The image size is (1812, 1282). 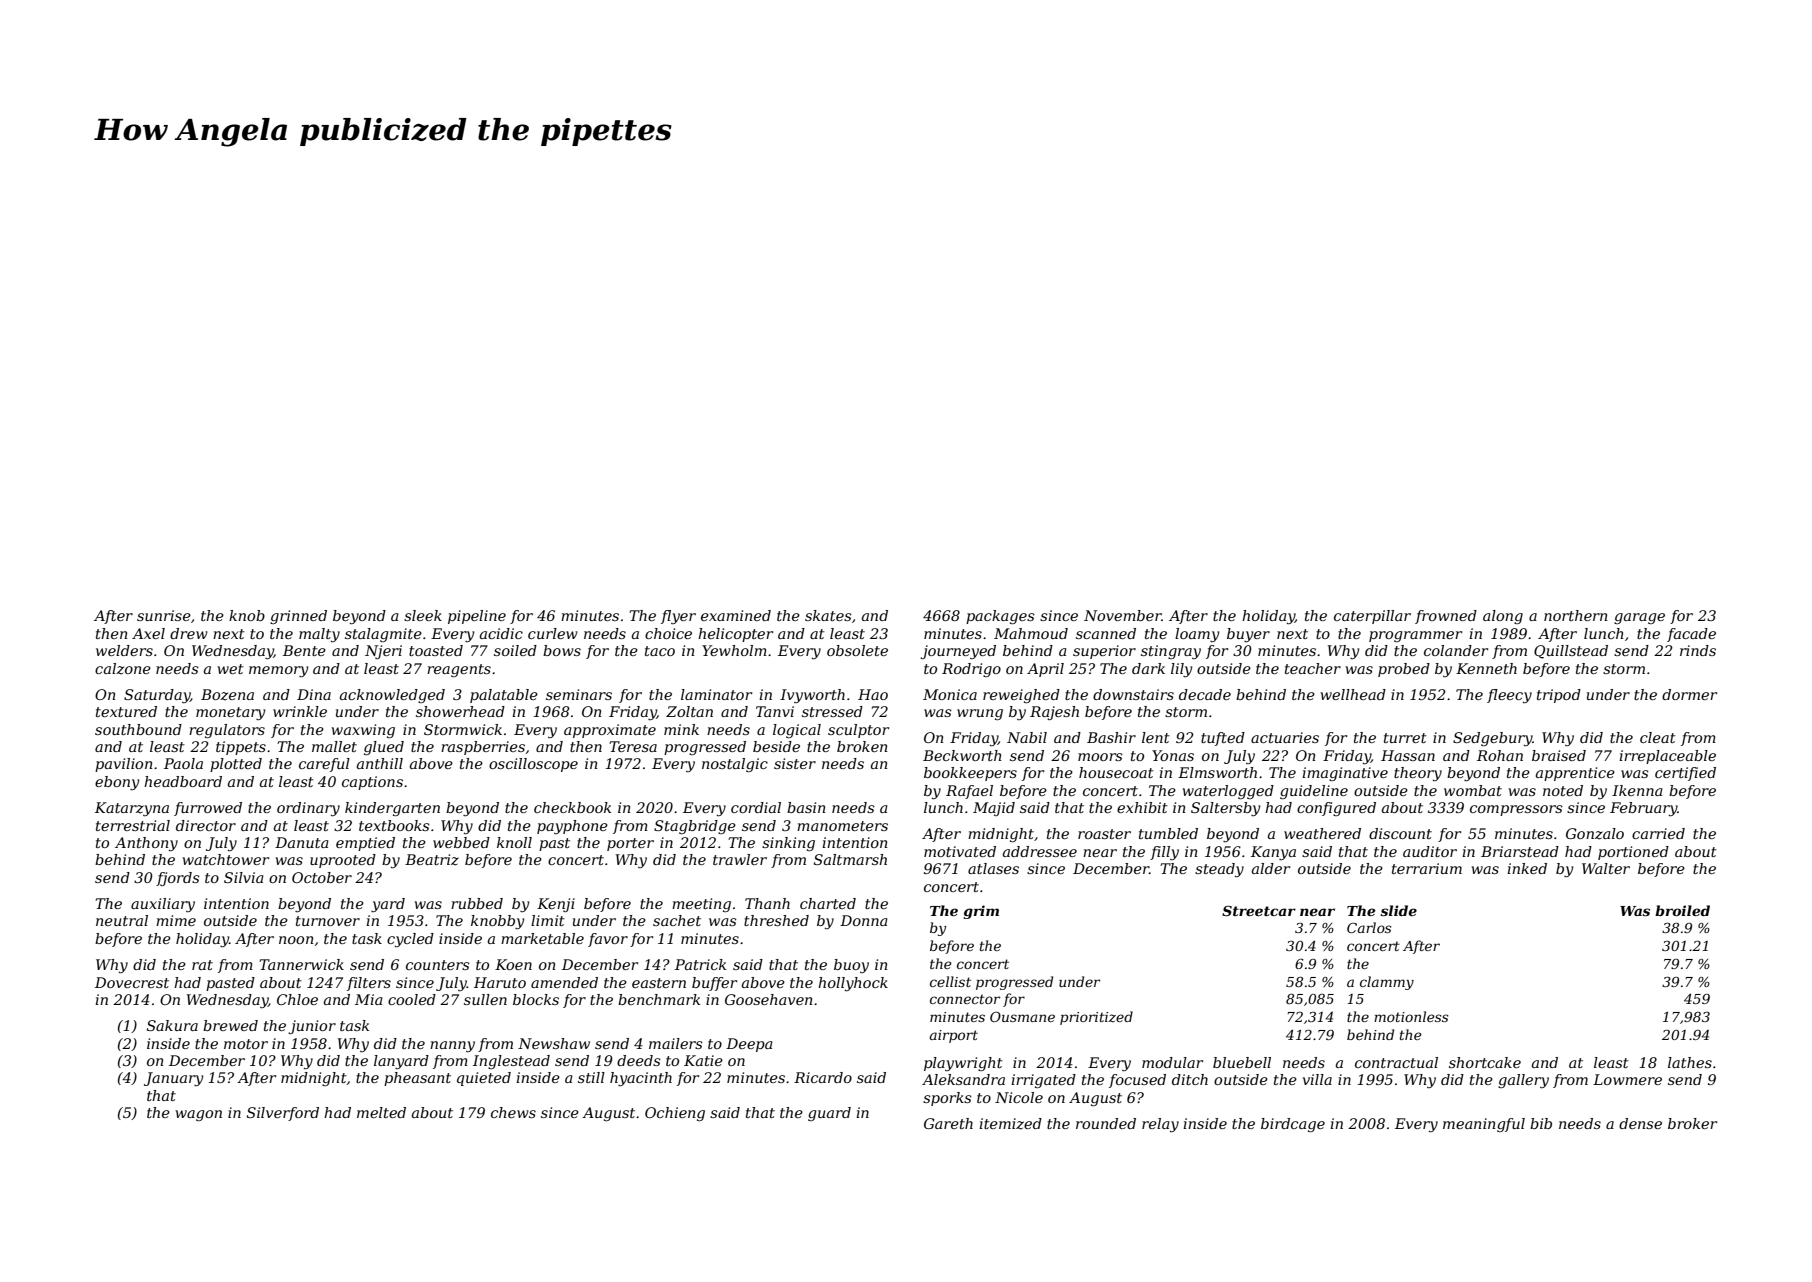 I want to click on carried, so click(x=1658, y=833).
